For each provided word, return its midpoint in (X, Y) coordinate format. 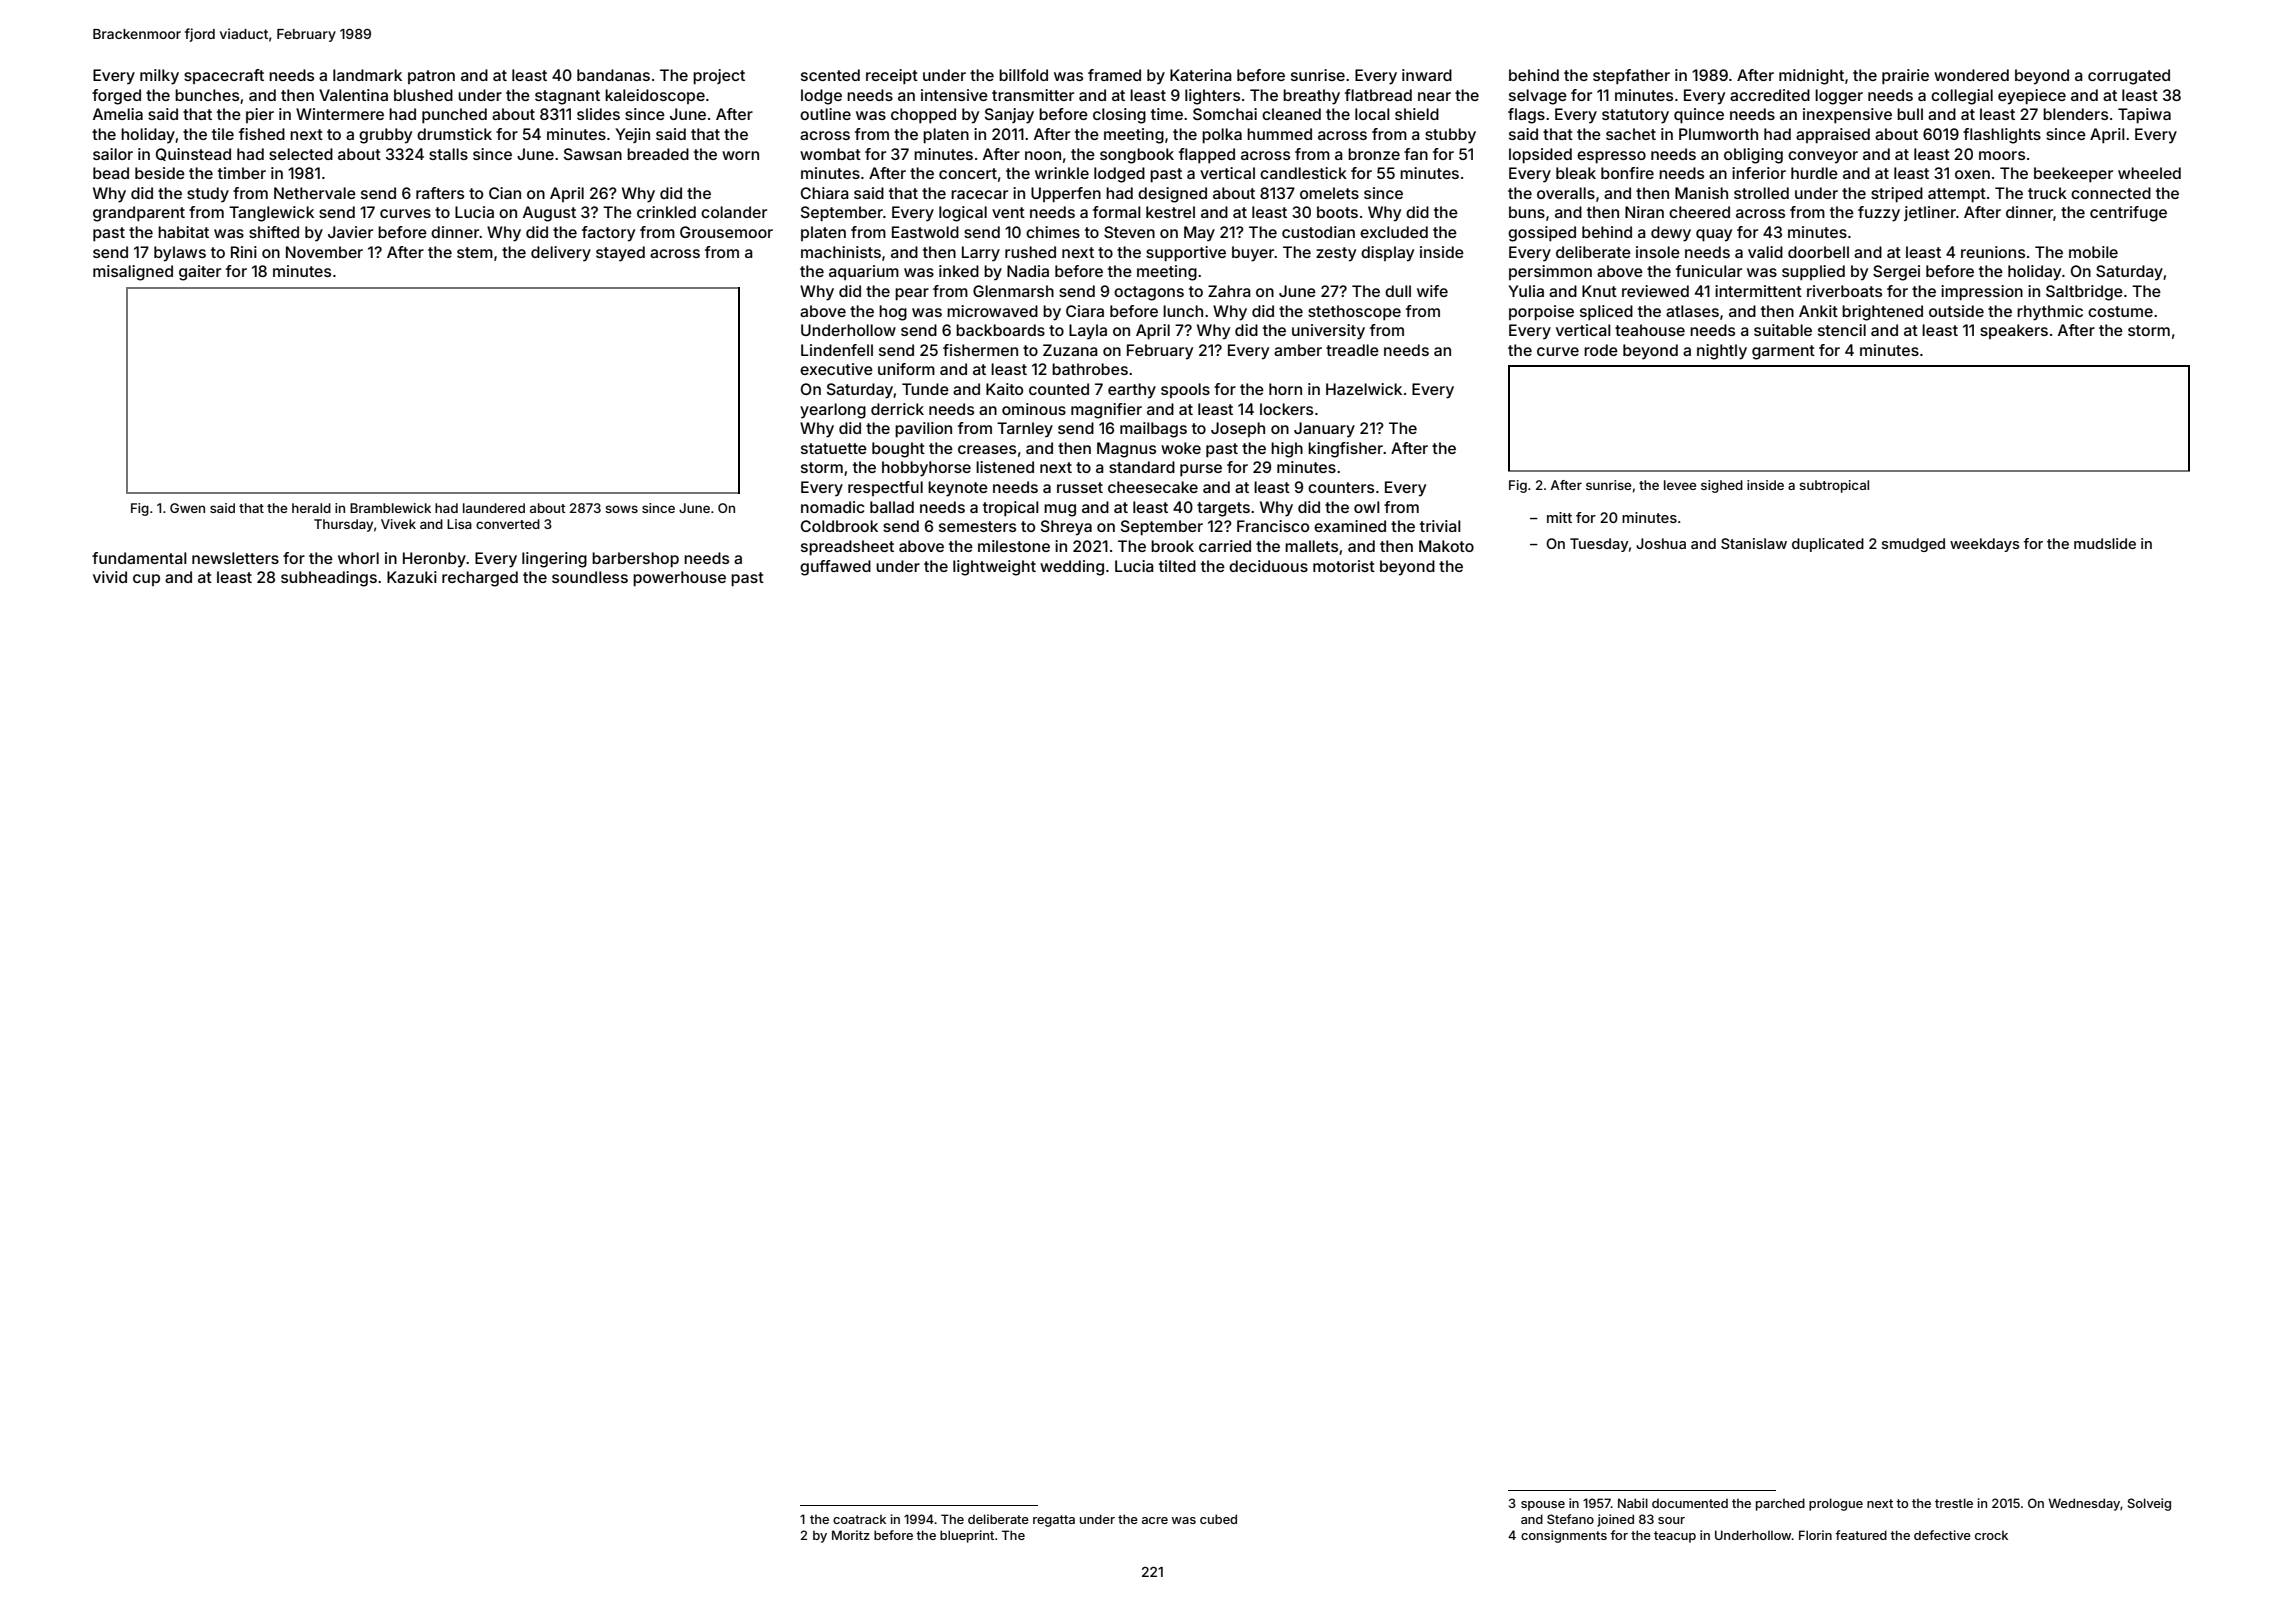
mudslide (2105, 543)
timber (242, 173)
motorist (1344, 566)
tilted (1177, 566)
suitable (1783, 330)
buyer (1253, 254)
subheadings (329, 579)
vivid (110, 577)
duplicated (1828, 545)
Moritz (851, 1535)
